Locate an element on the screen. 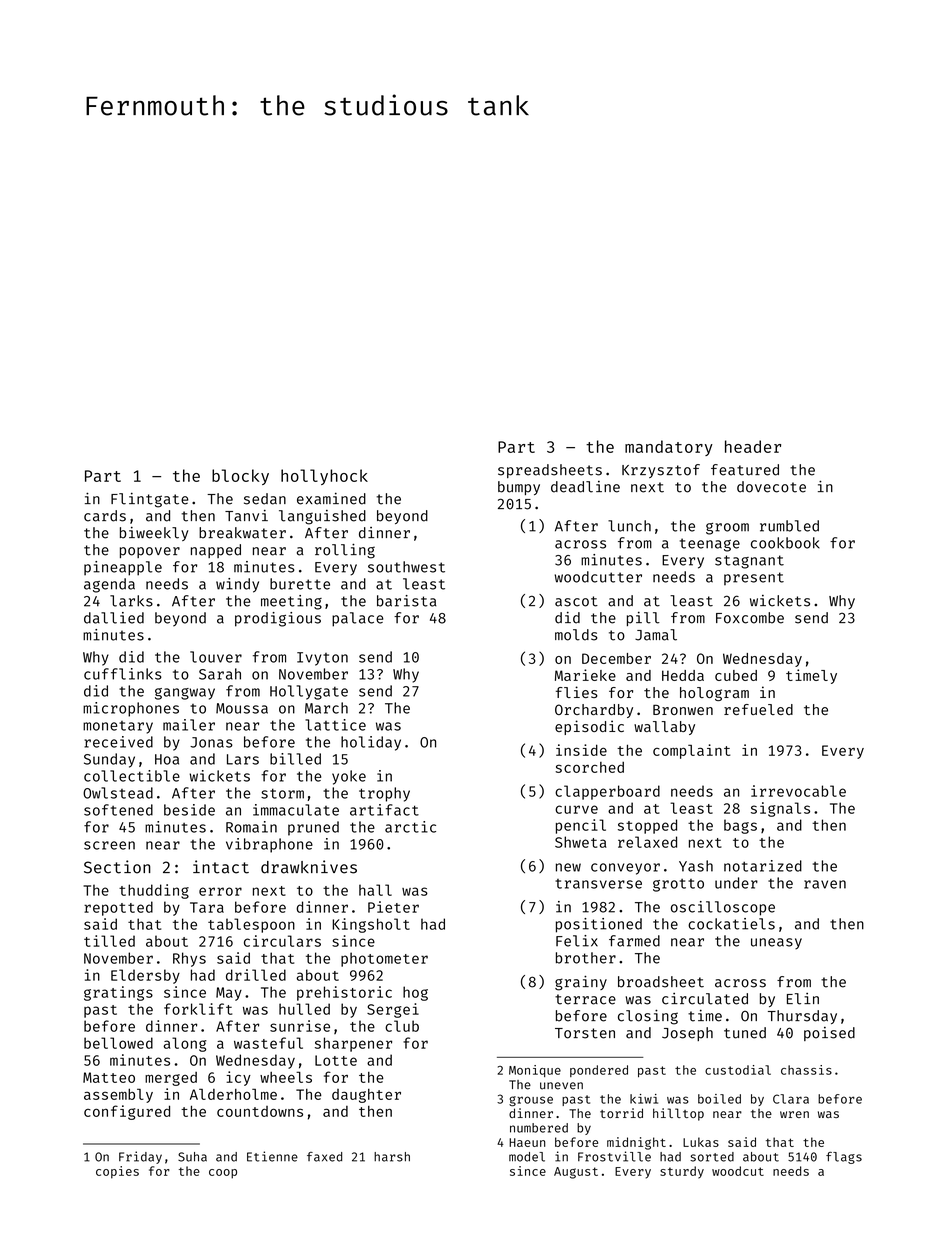  Elin is located at coordinates (803, 999).
